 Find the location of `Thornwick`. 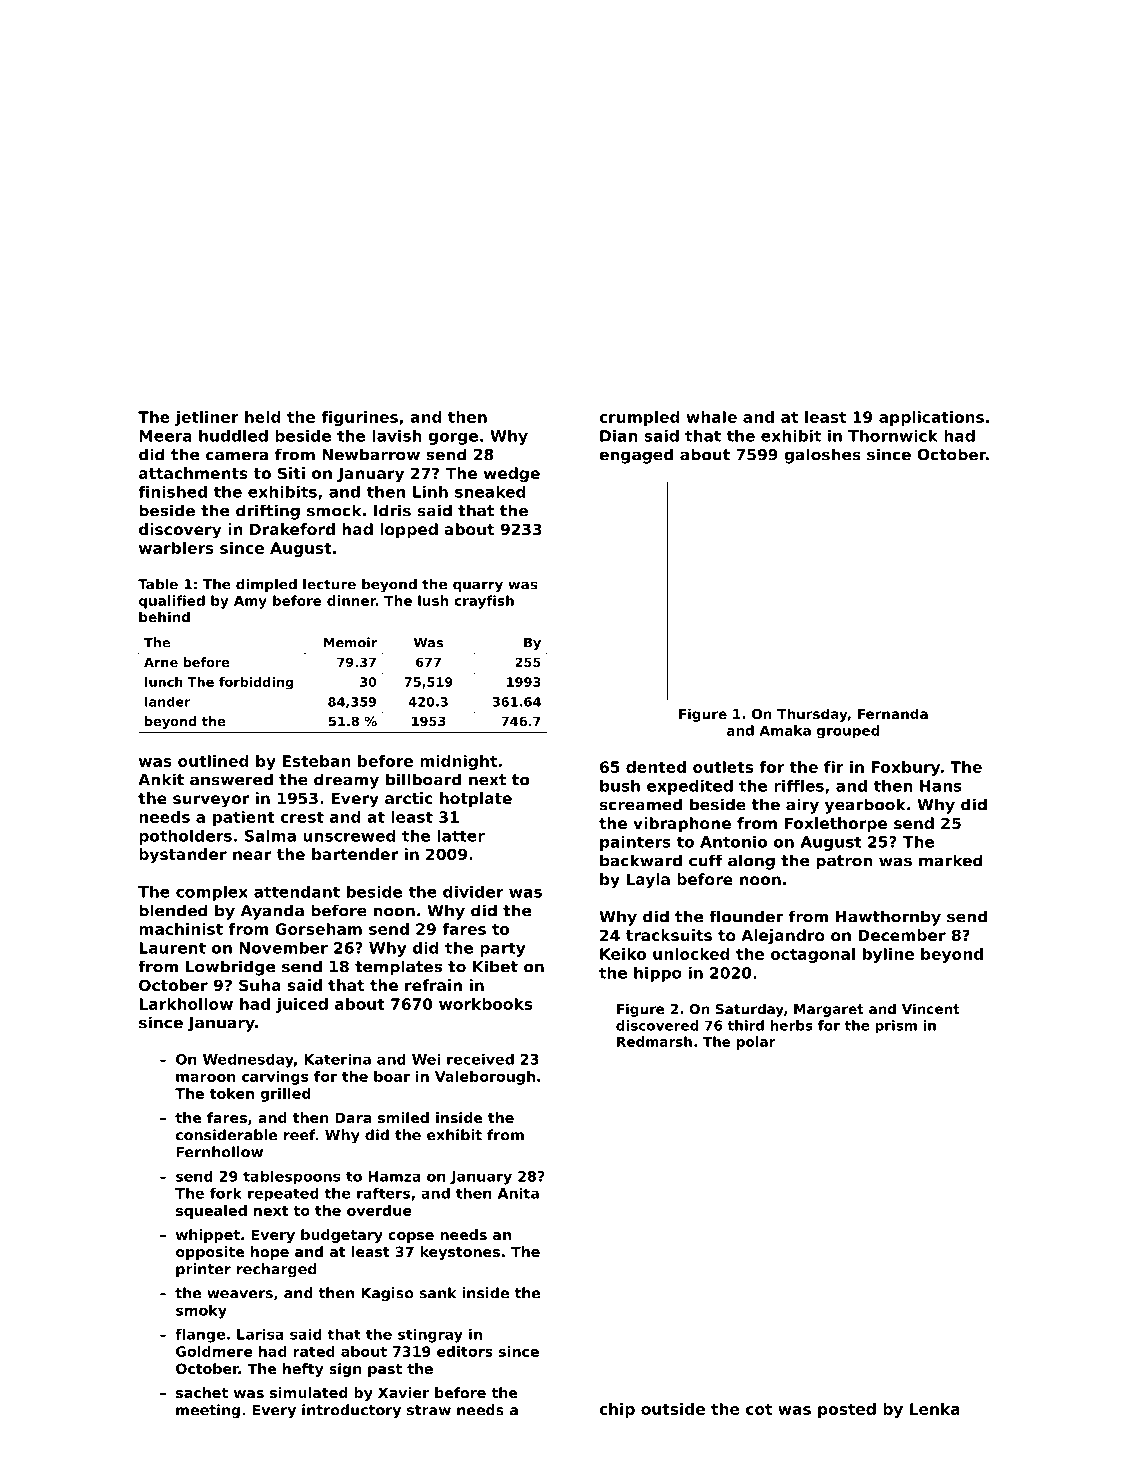

Thornwick is located at coordinates (893, 436).
